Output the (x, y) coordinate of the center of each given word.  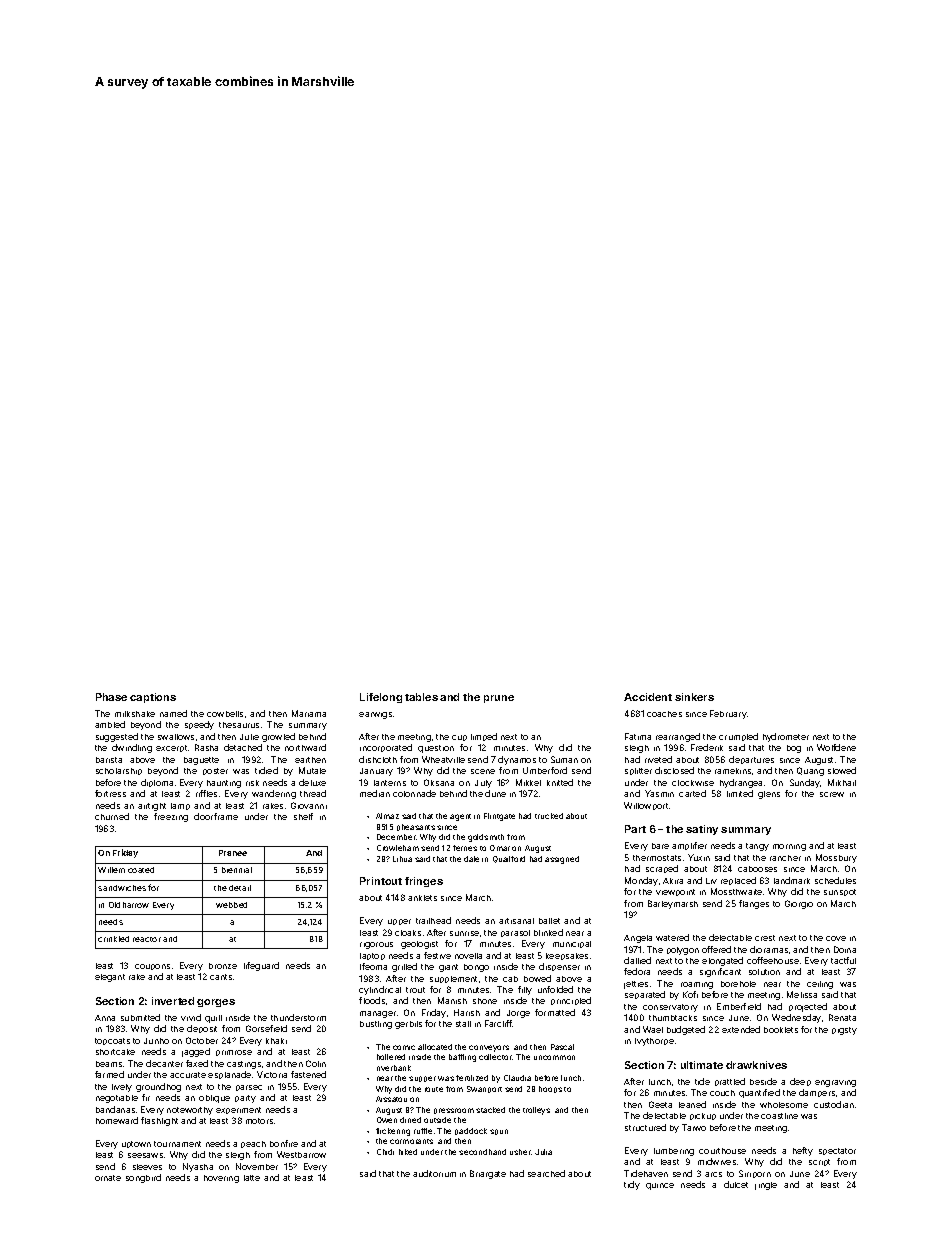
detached (243, 747)
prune (499, 699)
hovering (221, 1179)
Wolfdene (836, 747)
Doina (845, 949)
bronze (223, 966)
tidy (632, 1185)
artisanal (516, 921)
